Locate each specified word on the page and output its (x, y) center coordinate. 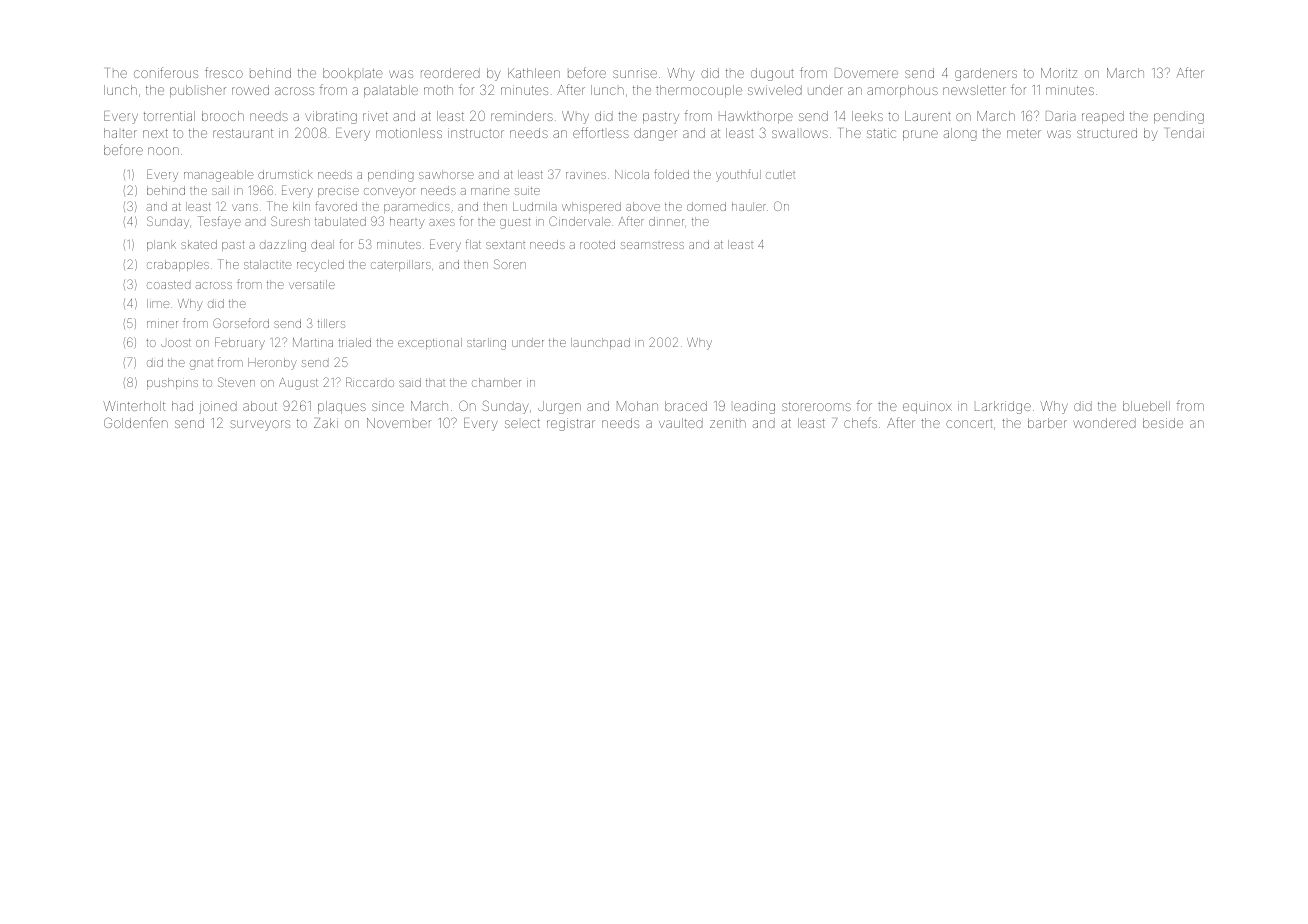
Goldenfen (136, 422)
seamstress (652, 245)
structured (1107, 133)
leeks (867, 116)
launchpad (600, 343)
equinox (927, 407)
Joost (176, 343)
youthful (738, 175)
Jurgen (559, 407)
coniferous (166, 72)
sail (220, 190)
